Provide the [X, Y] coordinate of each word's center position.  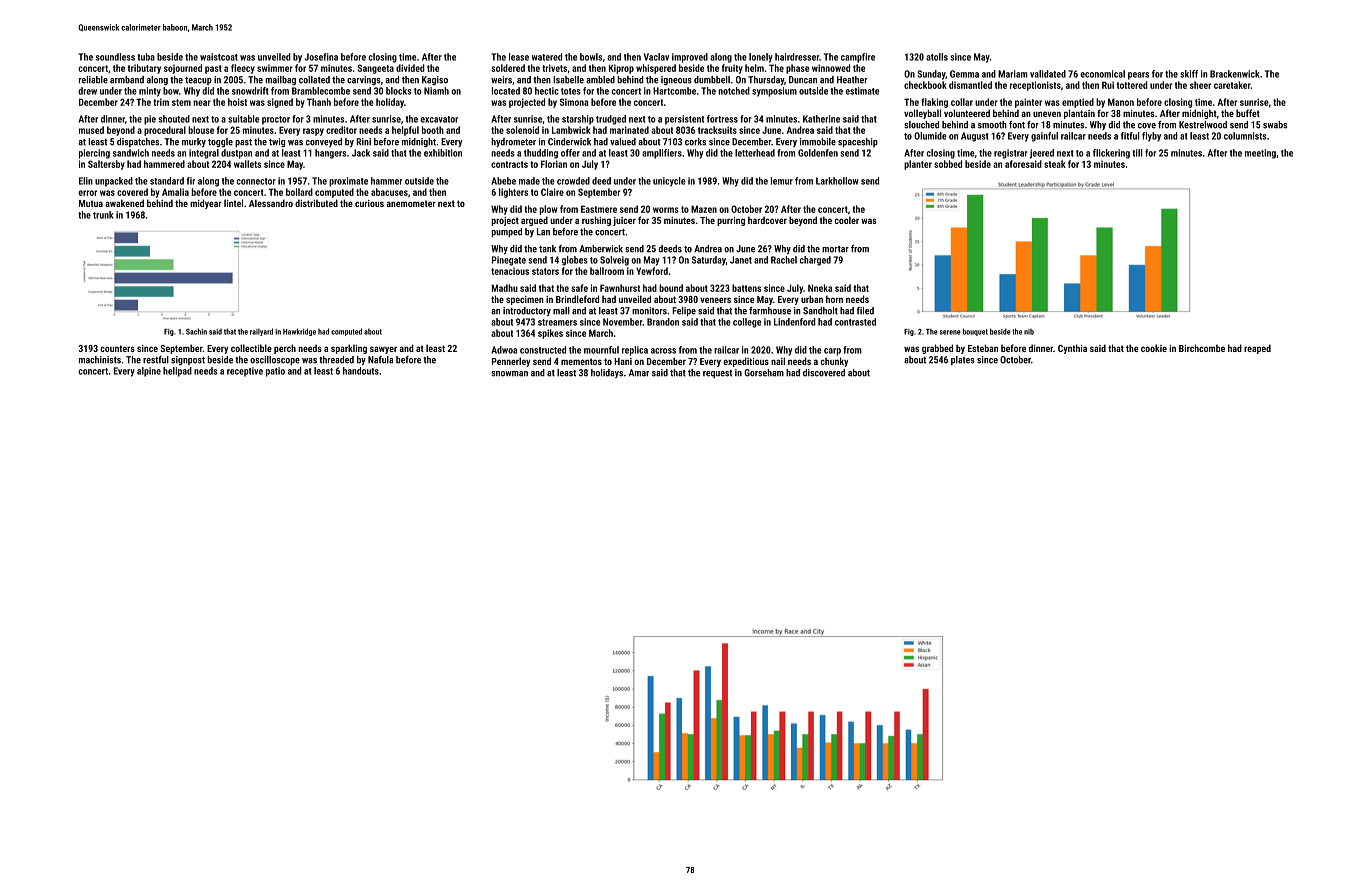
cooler [847, 220]
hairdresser [797, 57]
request [717, 374]
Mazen [704, 209]
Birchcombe [1202, 348]
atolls [937, 57]
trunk [103, 215]
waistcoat [219, 57]
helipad [177, 372]
